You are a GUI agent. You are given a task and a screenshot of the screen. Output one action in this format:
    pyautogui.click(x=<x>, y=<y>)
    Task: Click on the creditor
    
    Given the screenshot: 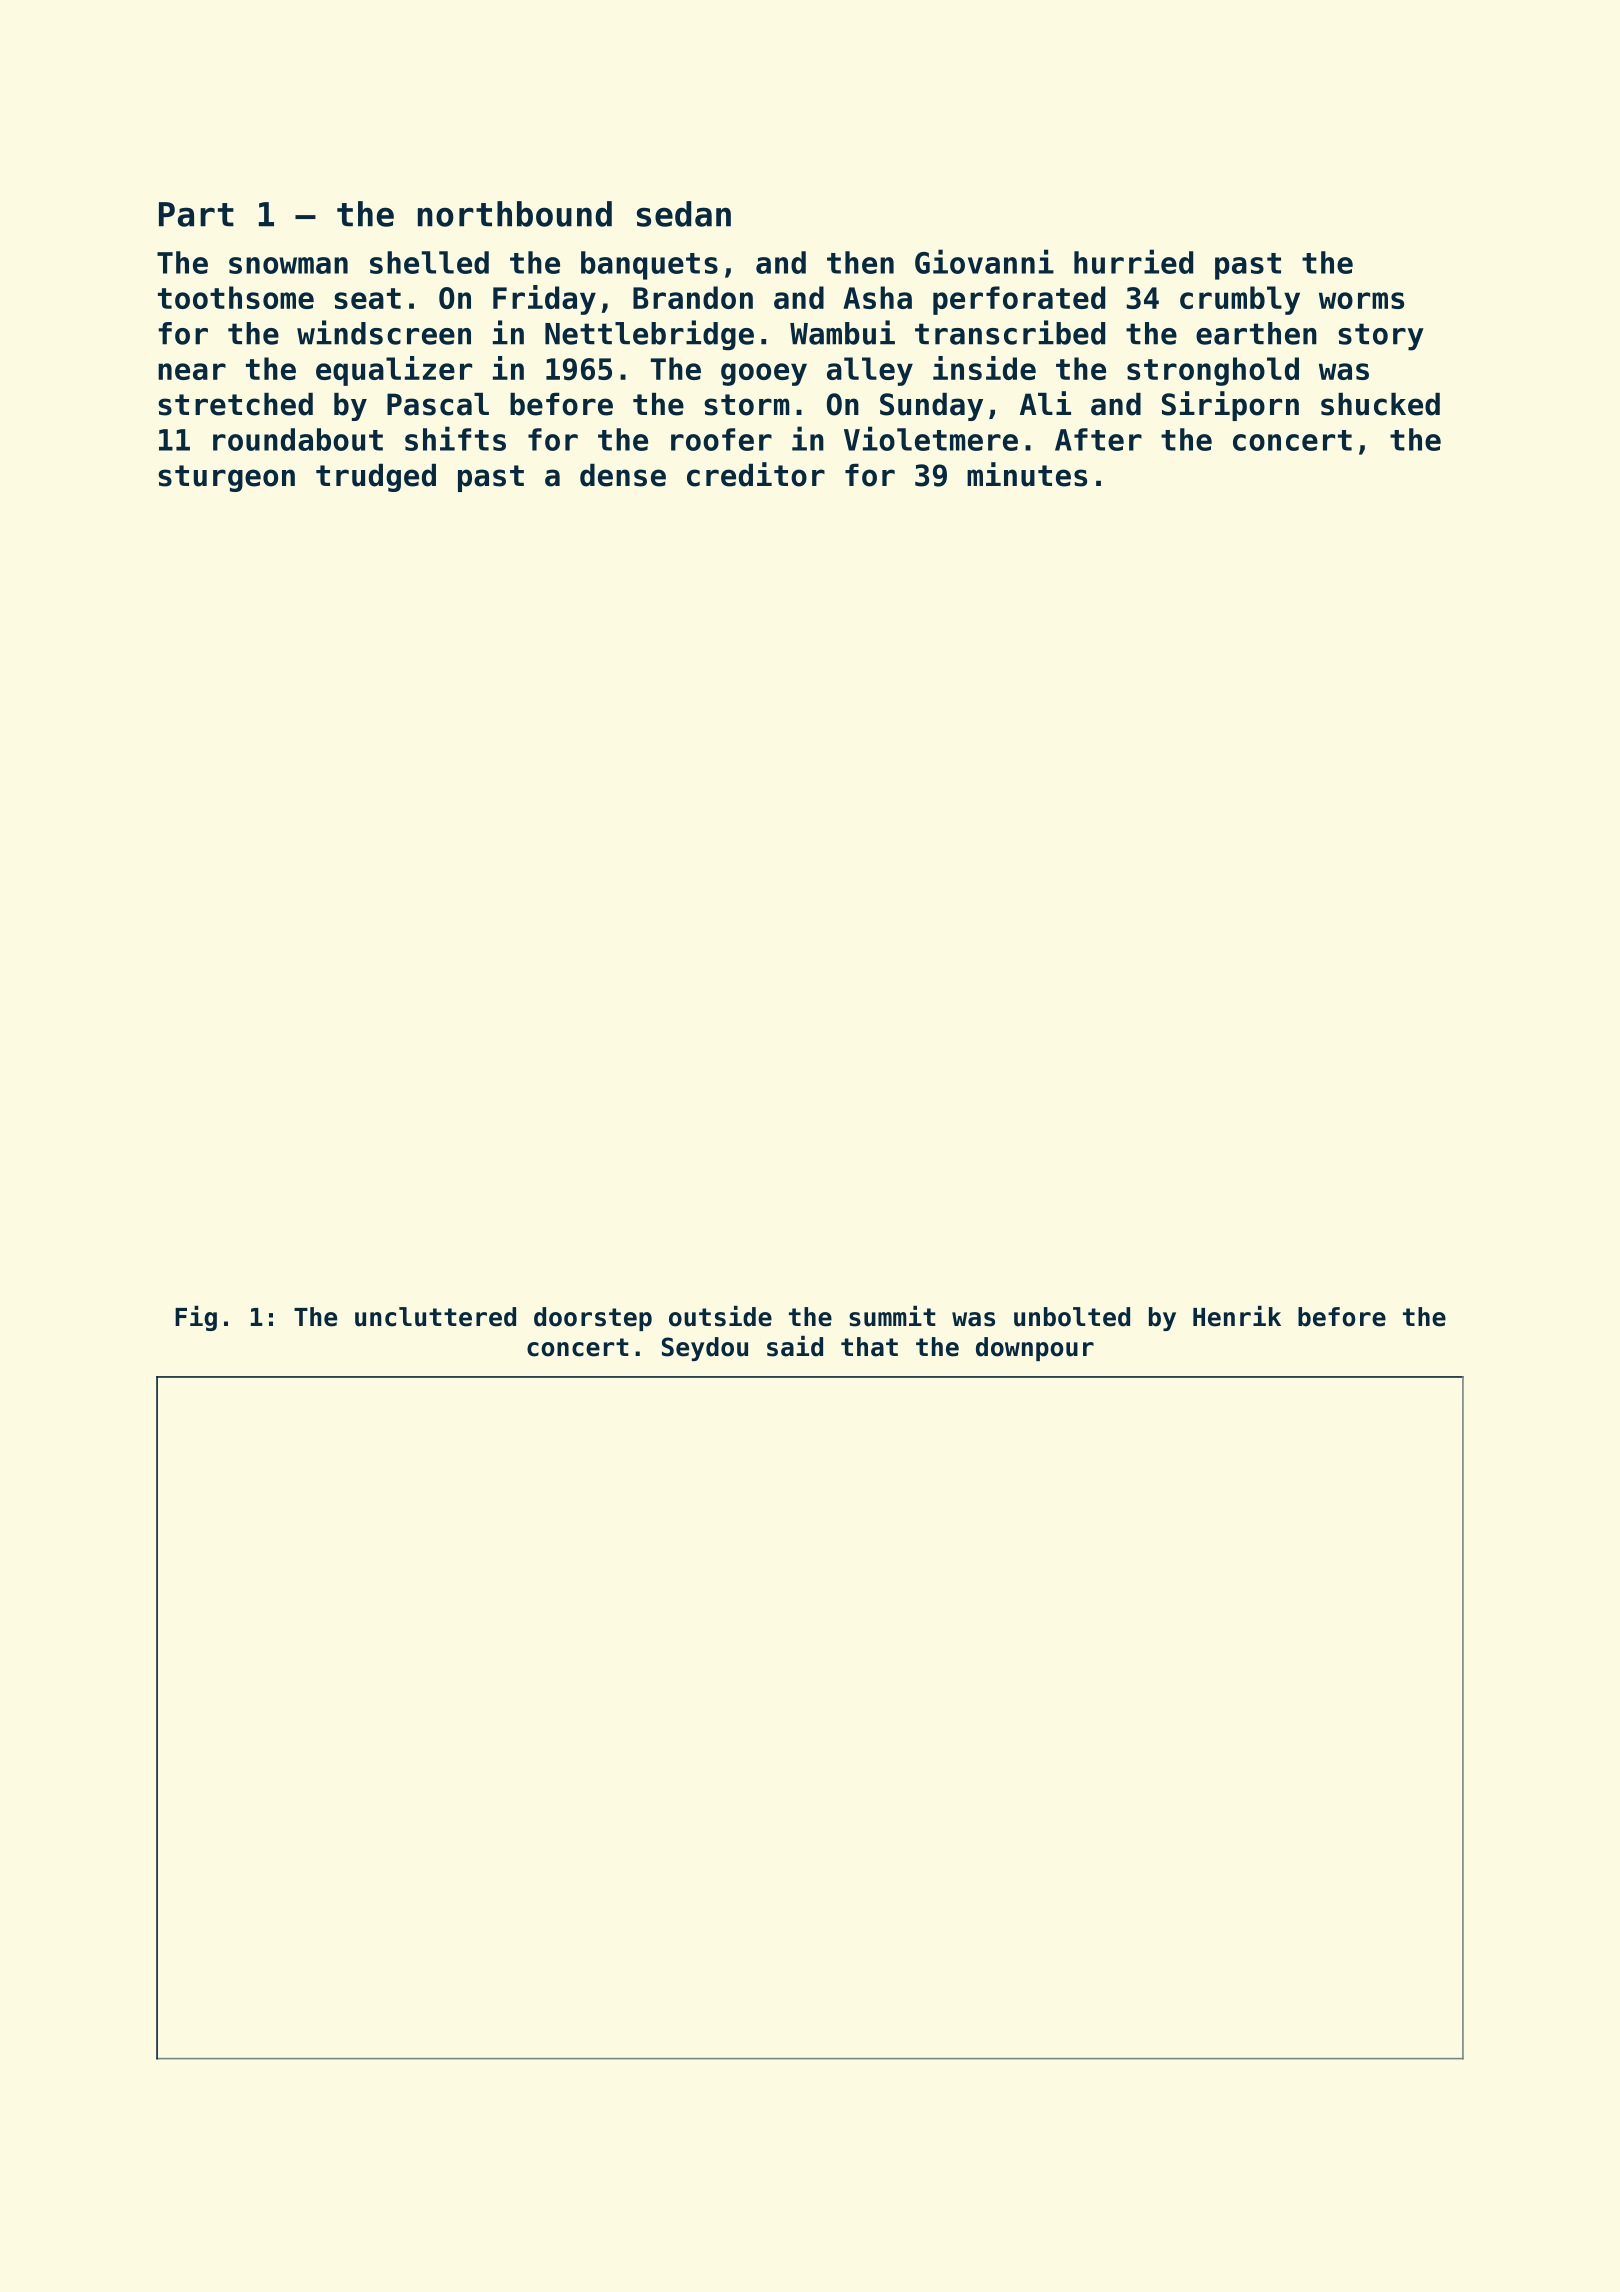 What is the action you would take?
    pyautogui.click(x=756, y=474)
